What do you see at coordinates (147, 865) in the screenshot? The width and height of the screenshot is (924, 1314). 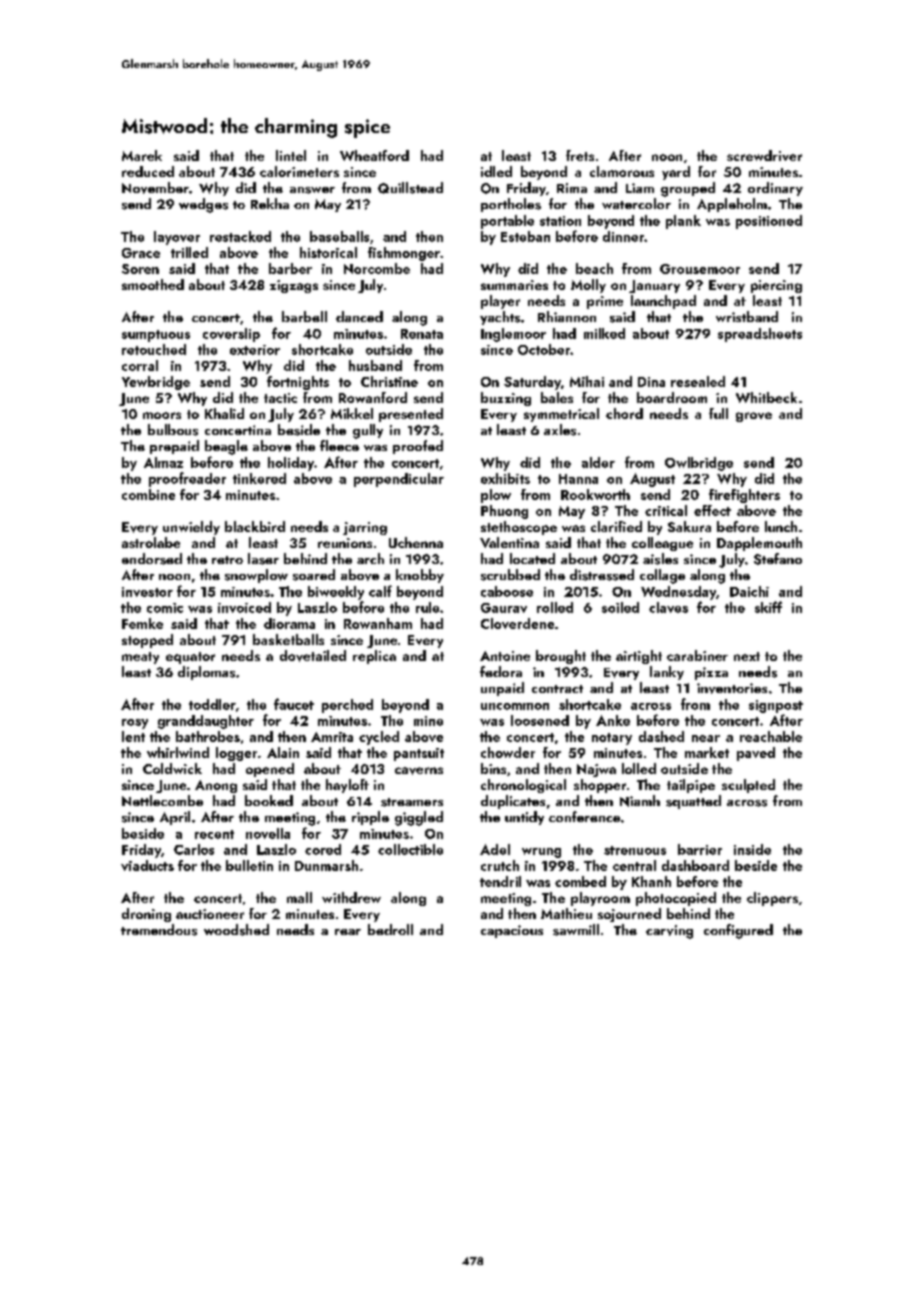 I see `viaducts` at bounding box center [147, 865].
